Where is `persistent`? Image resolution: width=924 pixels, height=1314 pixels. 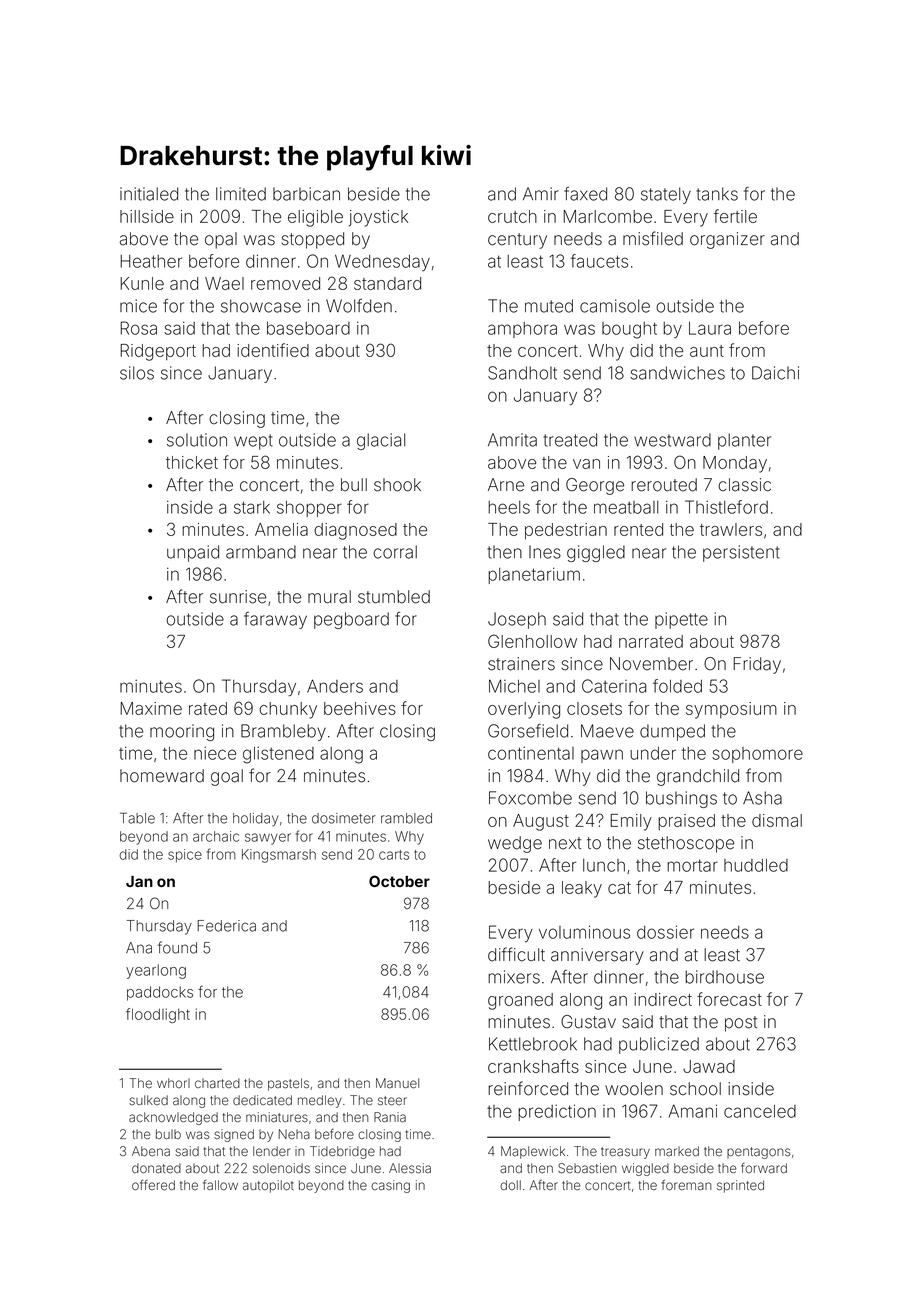
persistent is located at coordinates (741, 553).
